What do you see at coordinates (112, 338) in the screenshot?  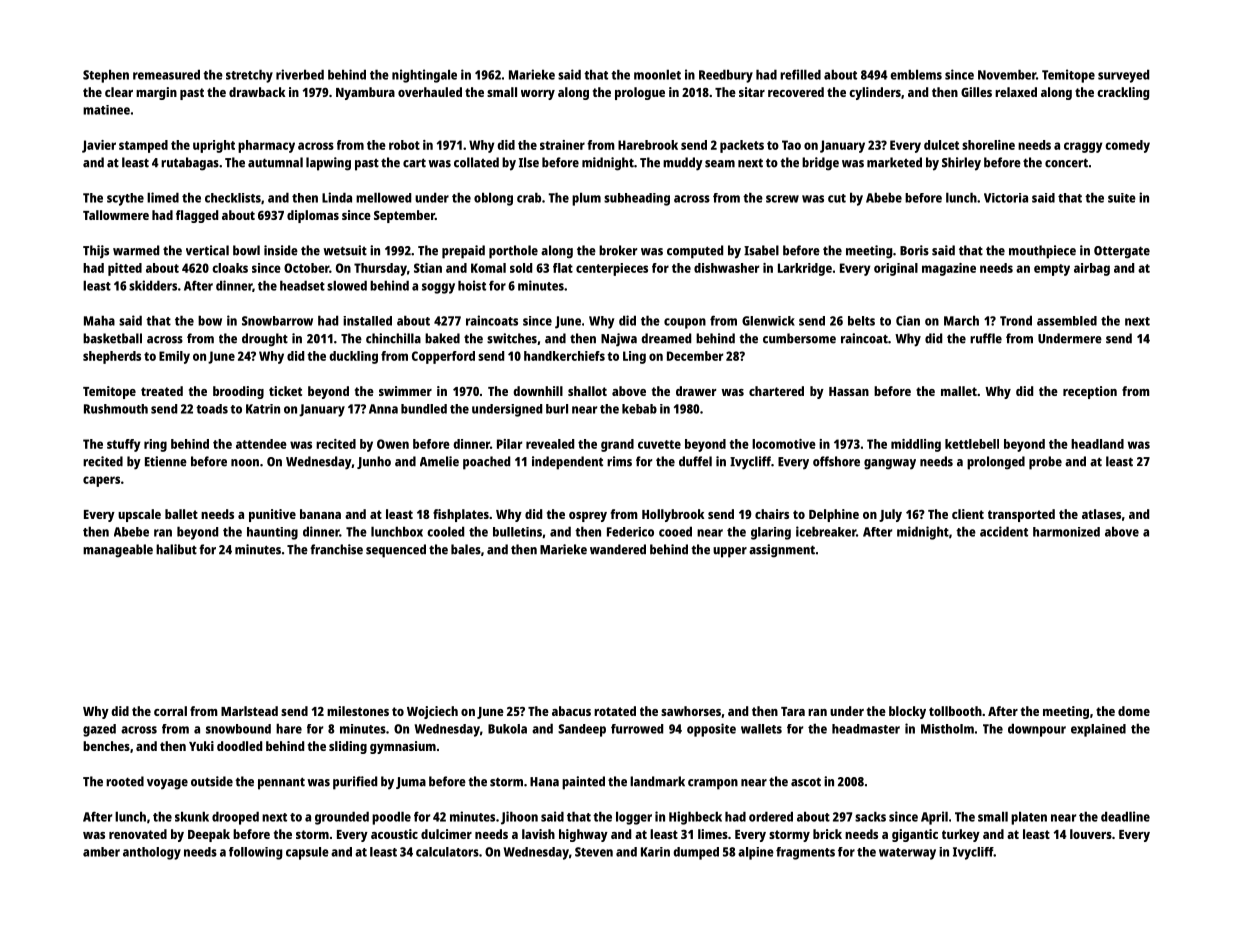 I see `basketball` at bounding box center [112, 338].
